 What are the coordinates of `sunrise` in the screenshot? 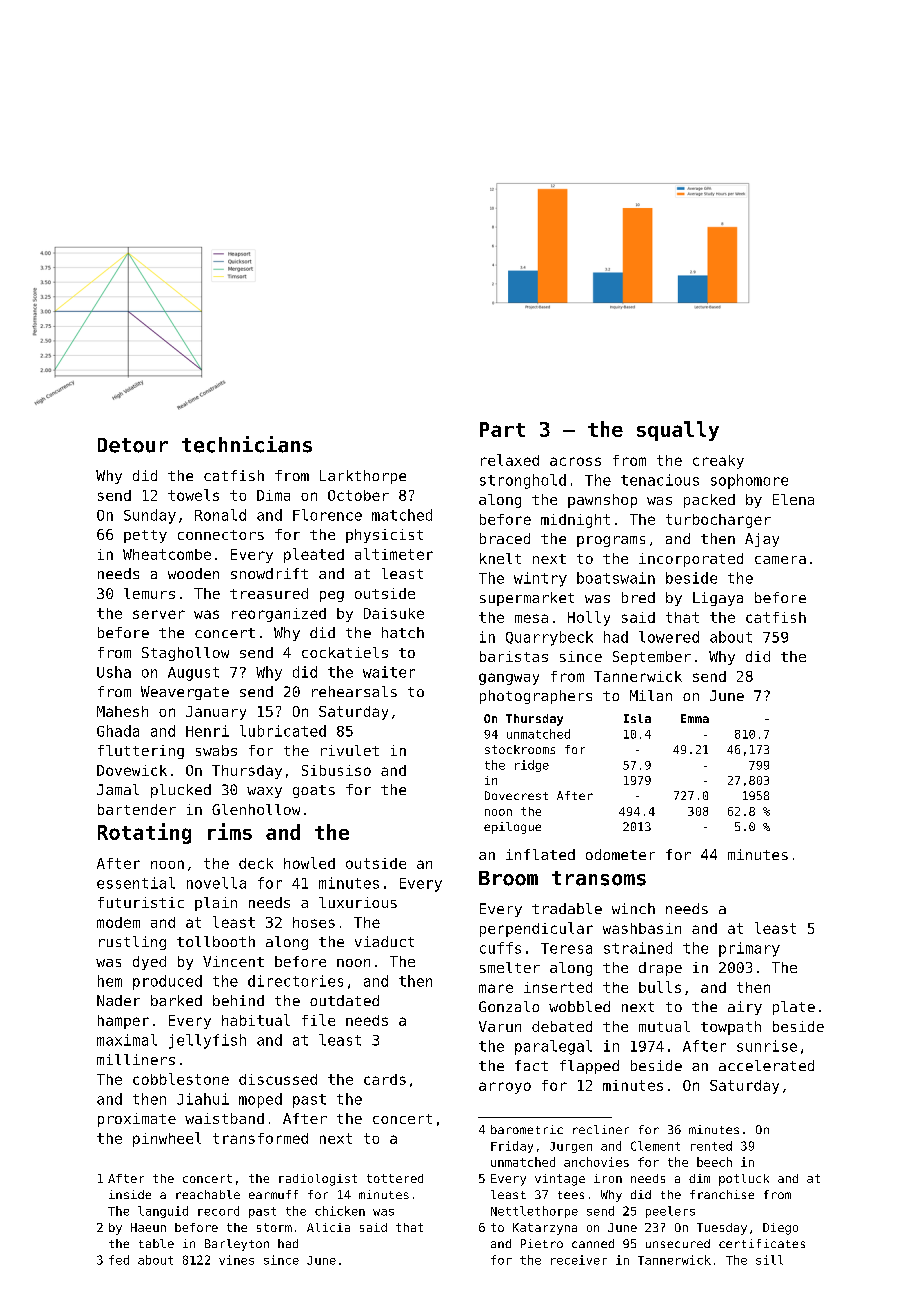 It's located at (767, 1046).
